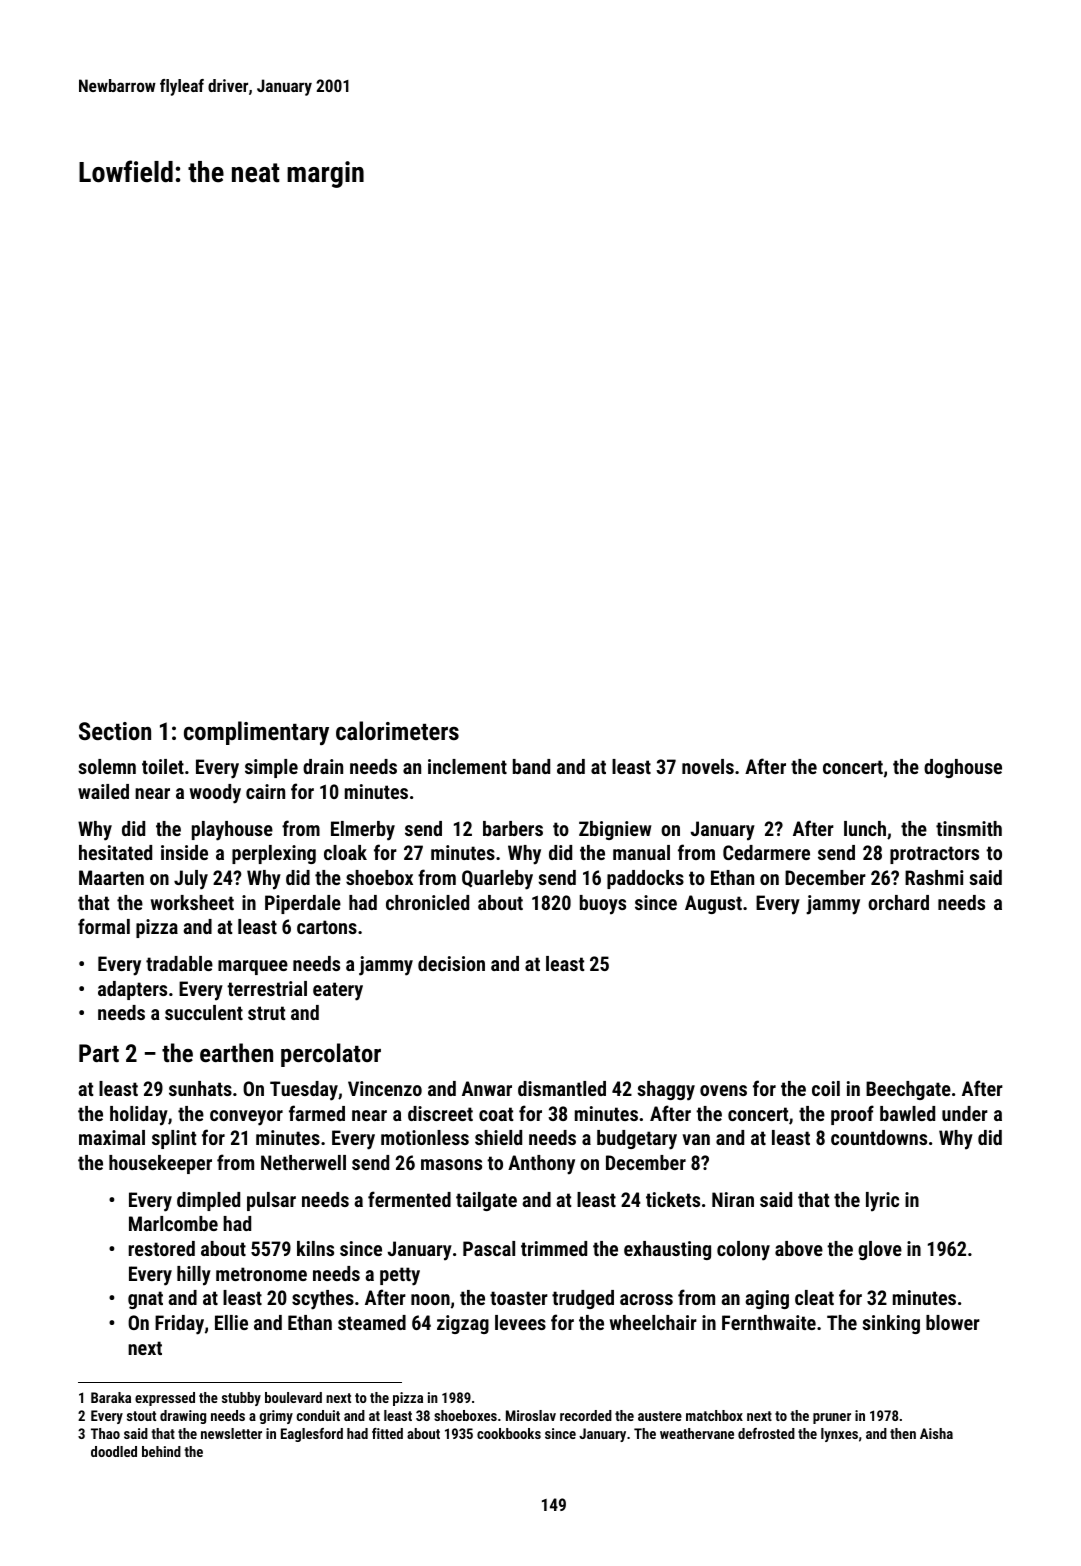  I want to click on pulsar, so click(271, 1201).
